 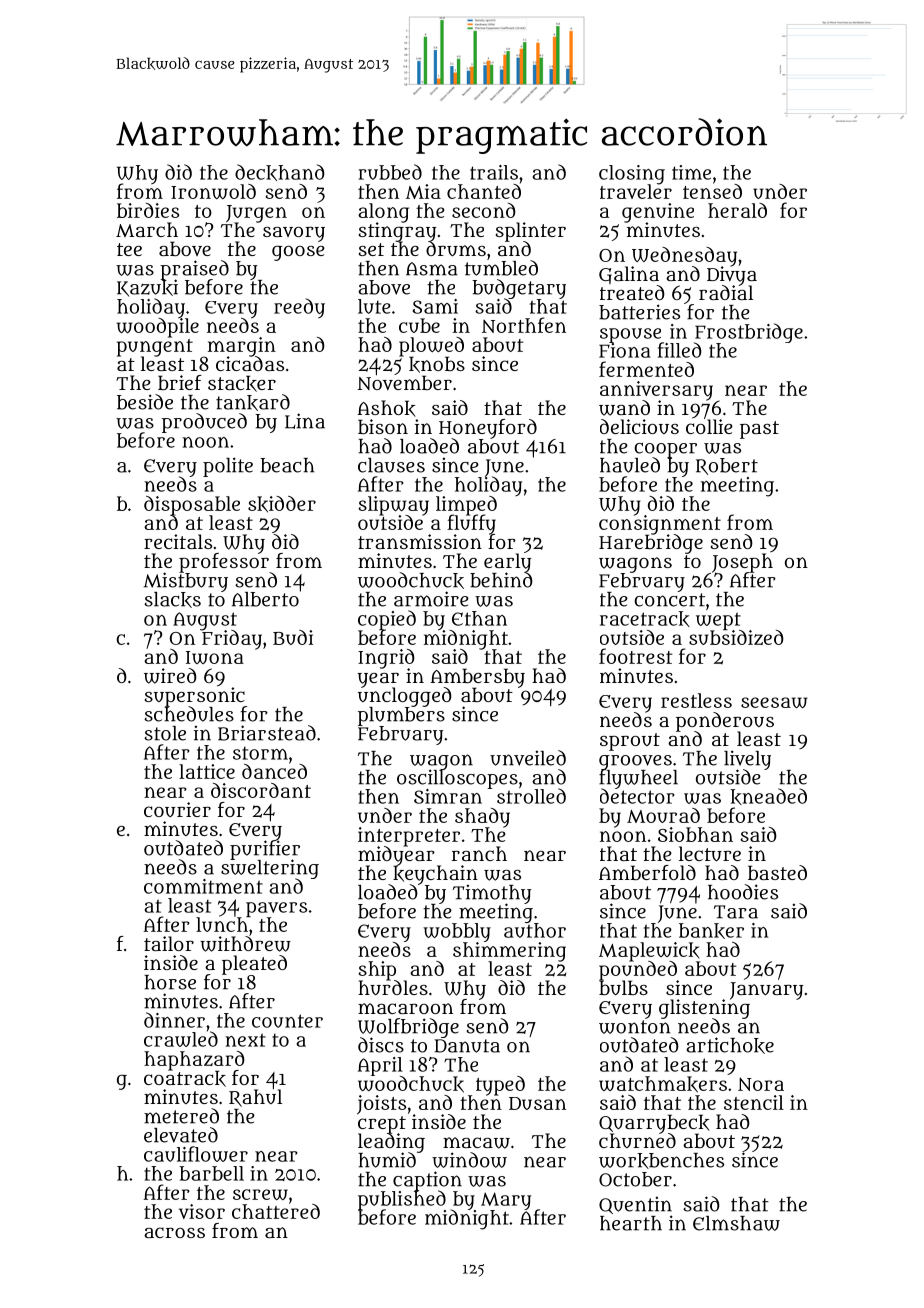 What do you see at coordinates (256, 214) in the screenshot?
I see `Jurgen` at bounding box center [256, 214].
